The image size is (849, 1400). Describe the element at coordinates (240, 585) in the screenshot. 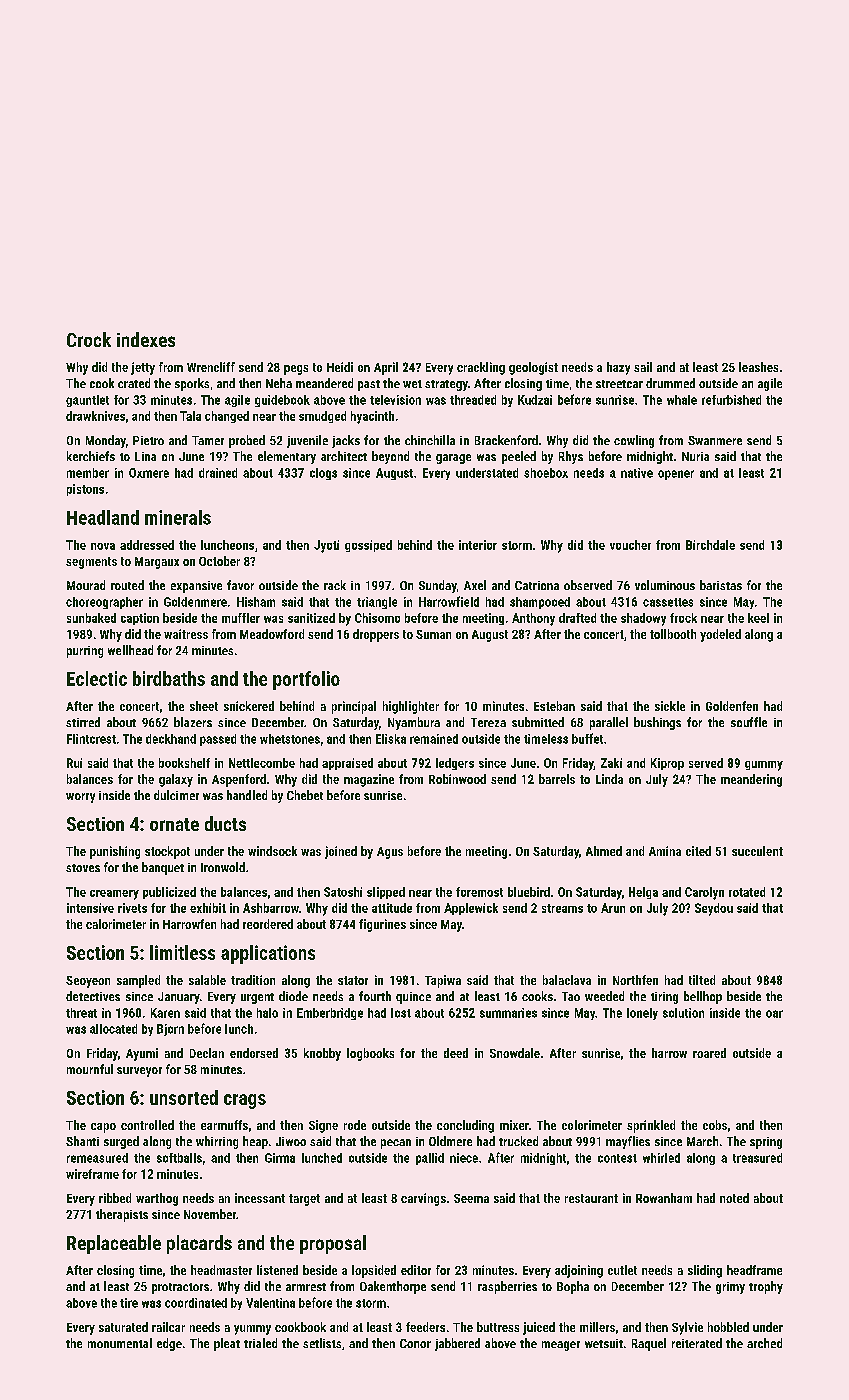

I see `favor` at that location.
